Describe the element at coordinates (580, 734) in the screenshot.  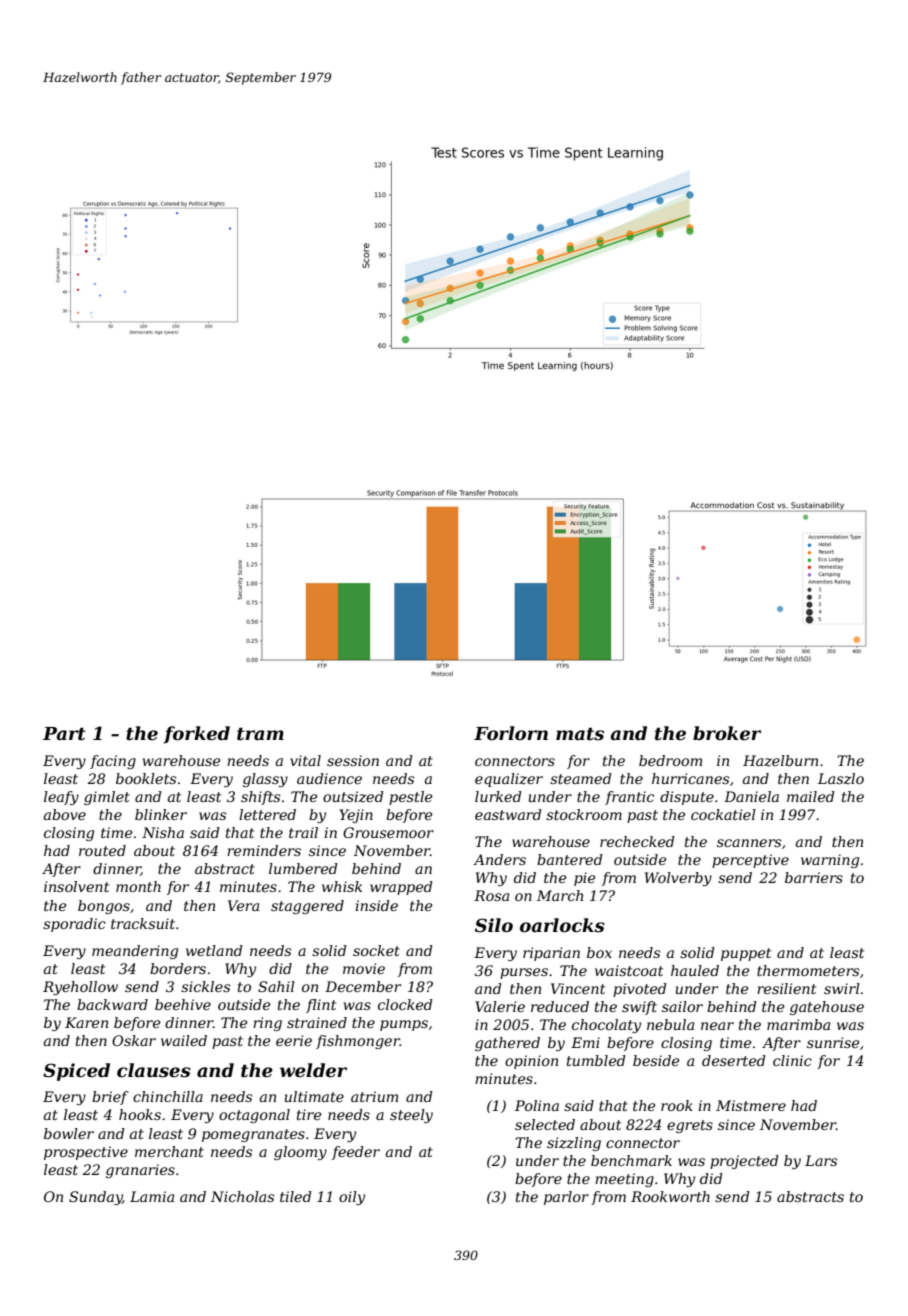
I see `mats` at that location.
